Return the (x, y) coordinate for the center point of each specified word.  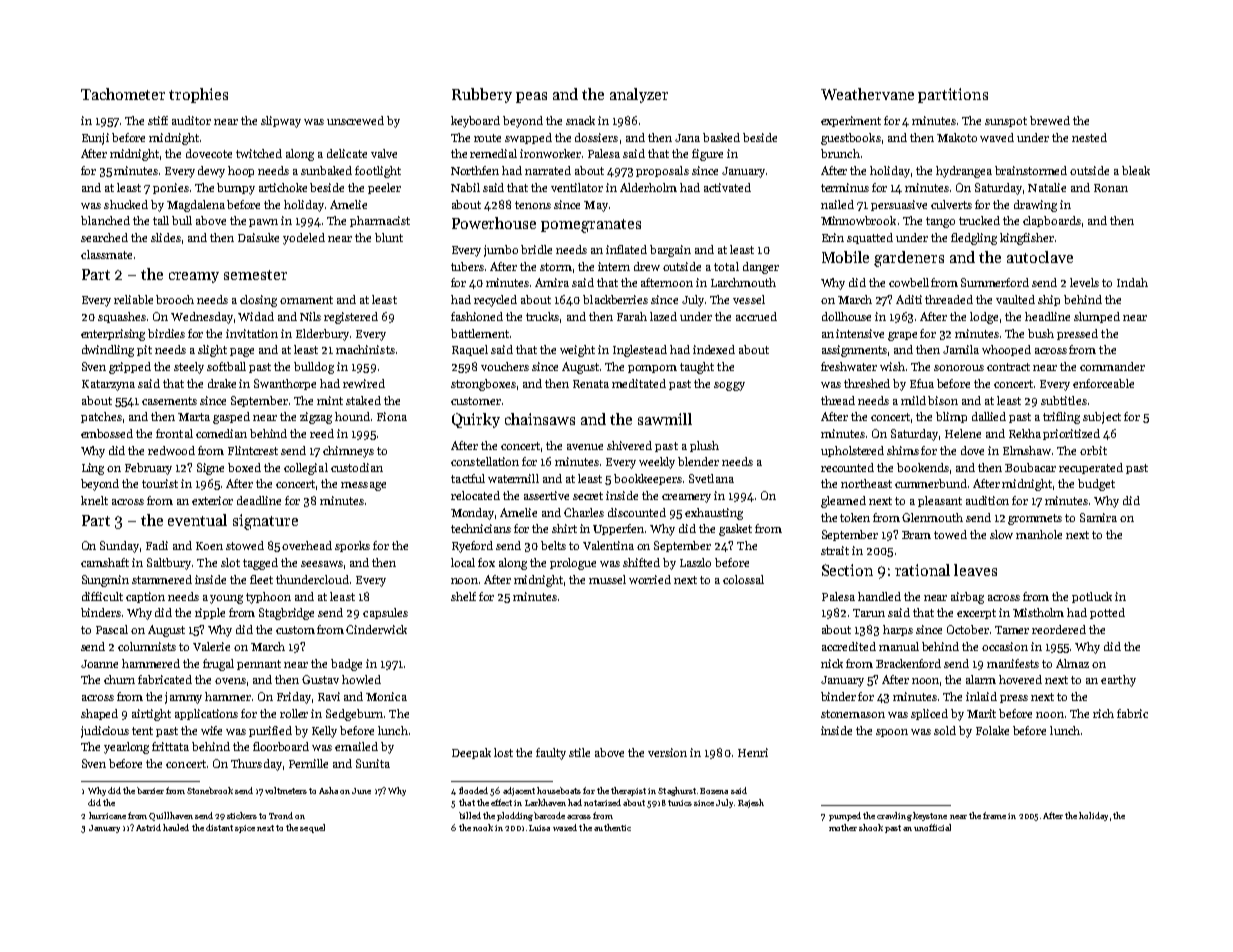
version (667, 752)
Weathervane (867, 94)
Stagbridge (286, 614)
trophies (198, 95)
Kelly (324, 732)
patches (101, 417)
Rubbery (482, 95)
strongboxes (483, 385)
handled (879, 596)
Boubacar (1030, 467)
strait (835, 550)
